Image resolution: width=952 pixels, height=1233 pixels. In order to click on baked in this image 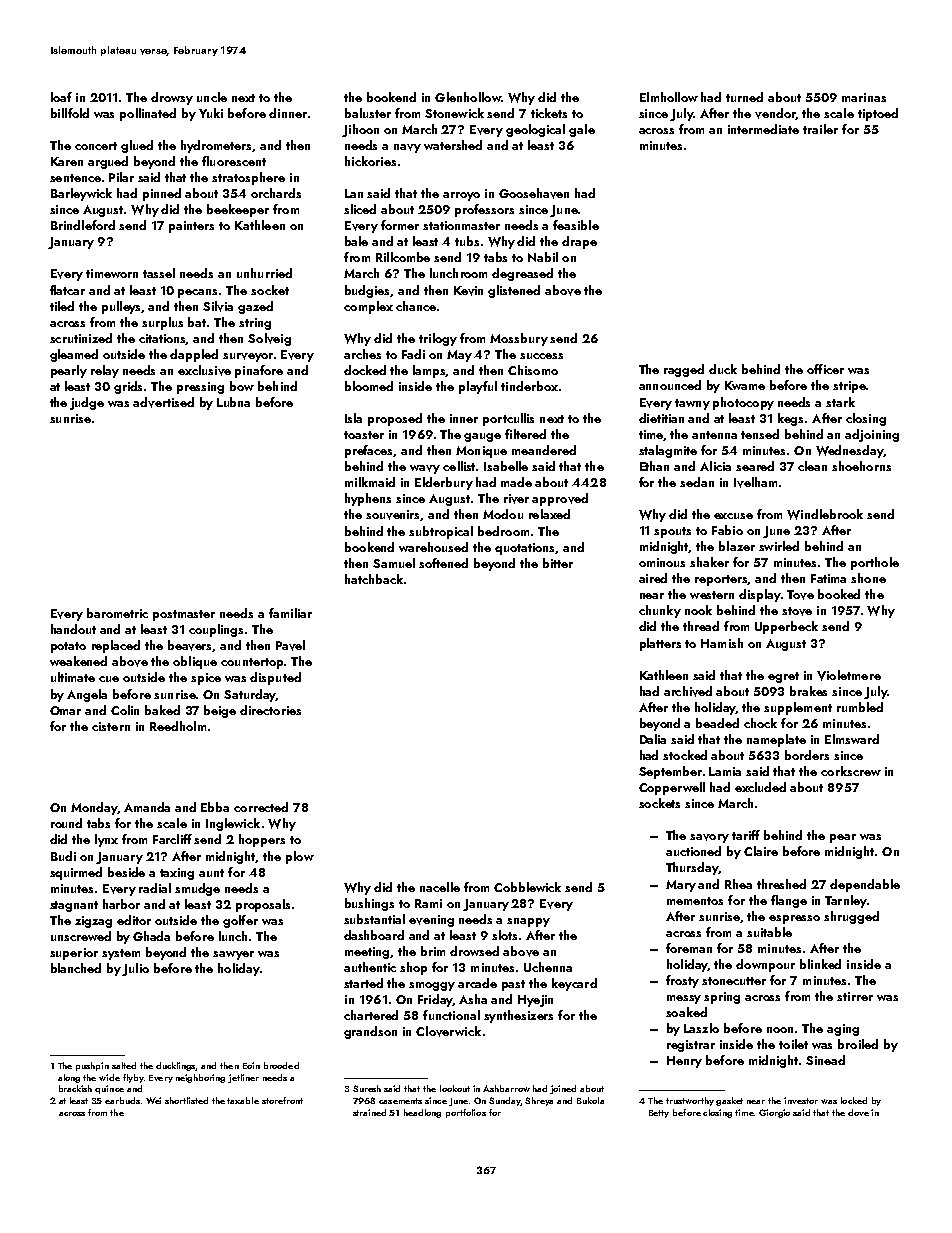, I will do `click(162, 710)`.
